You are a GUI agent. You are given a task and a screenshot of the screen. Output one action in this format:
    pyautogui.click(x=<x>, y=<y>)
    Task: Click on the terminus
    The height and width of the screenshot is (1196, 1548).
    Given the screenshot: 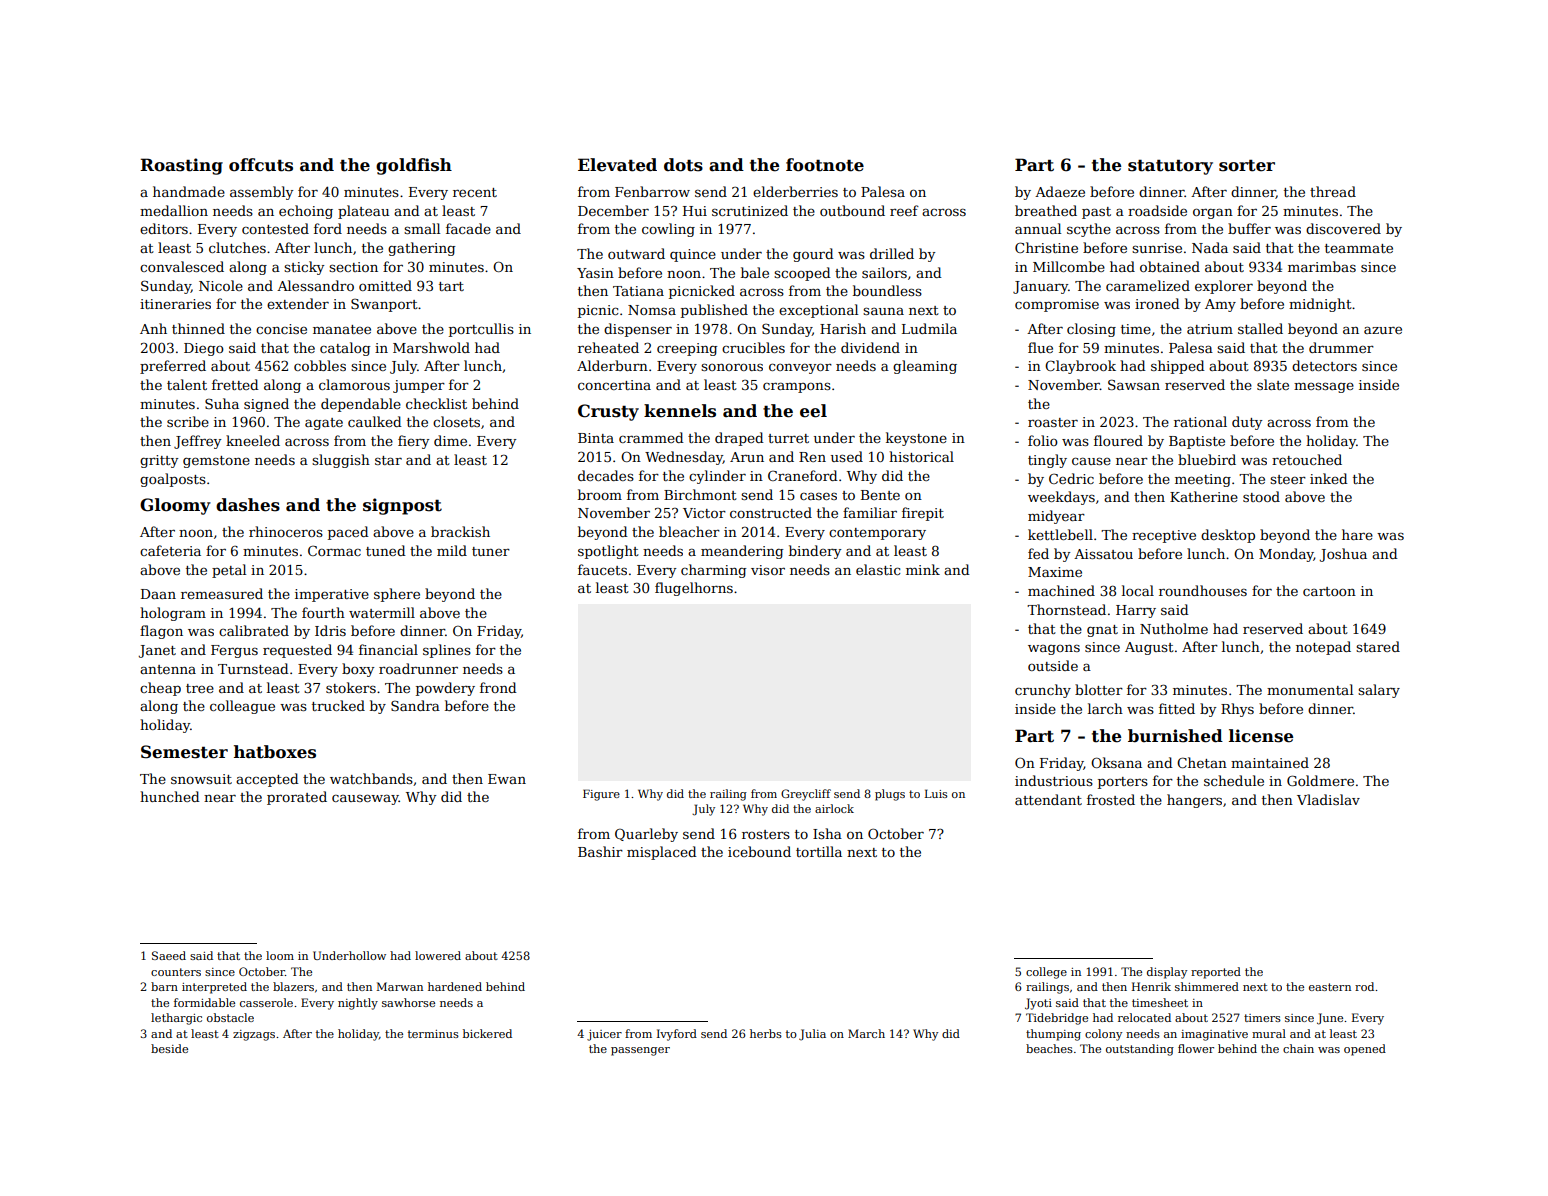 What is the action you would take?
    pyautogui.click(x=433, y=1034)
